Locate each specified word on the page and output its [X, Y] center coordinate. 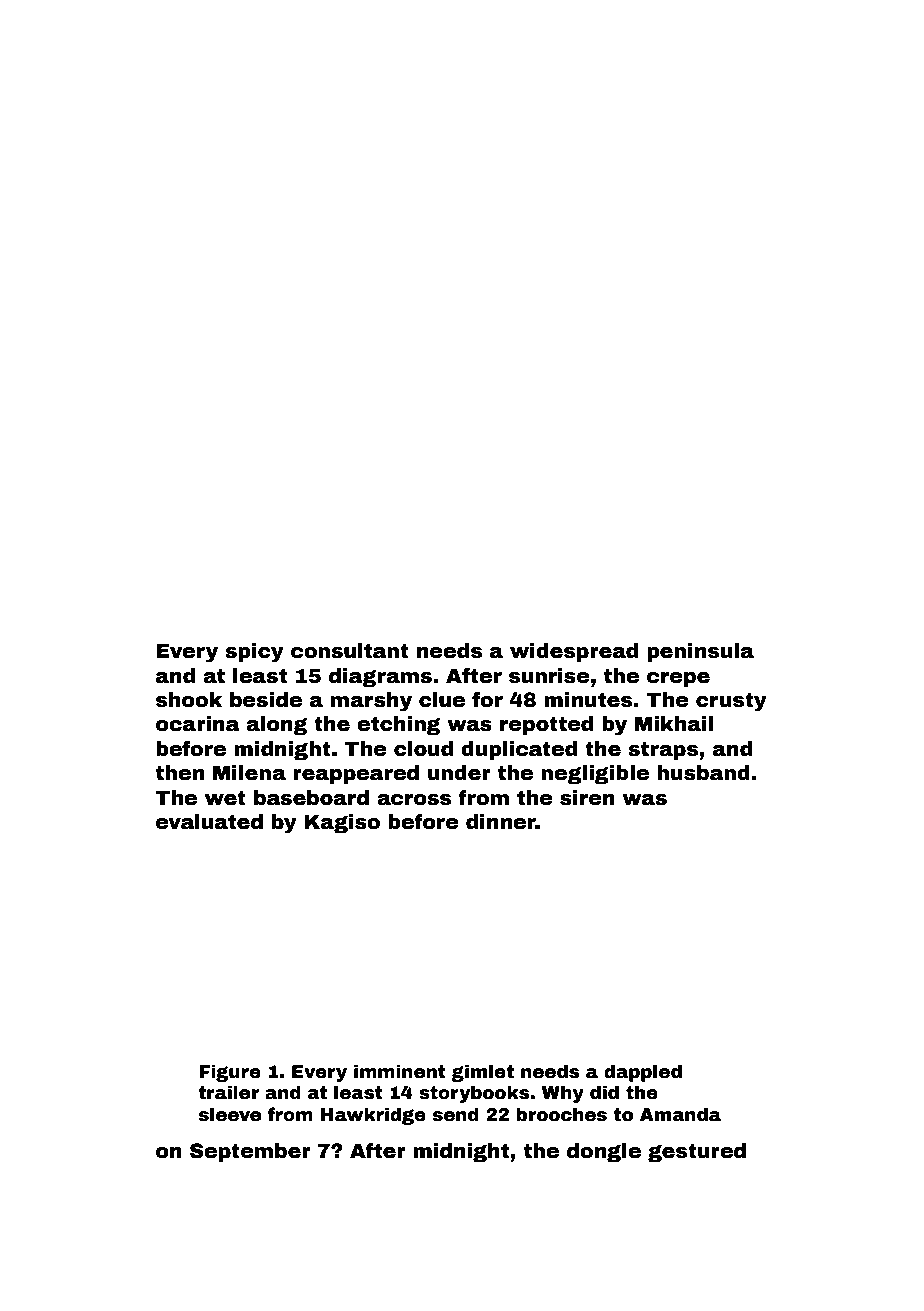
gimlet [482, 1073]
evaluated [209, 822]
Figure [230, 1073]
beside [266, 700]
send [456, 1114]
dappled [643, 1073]
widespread [574, 652]
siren [587, 798]
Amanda [680, 1114]
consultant [350, 651]
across [414, 800]
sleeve [230, 1114]
